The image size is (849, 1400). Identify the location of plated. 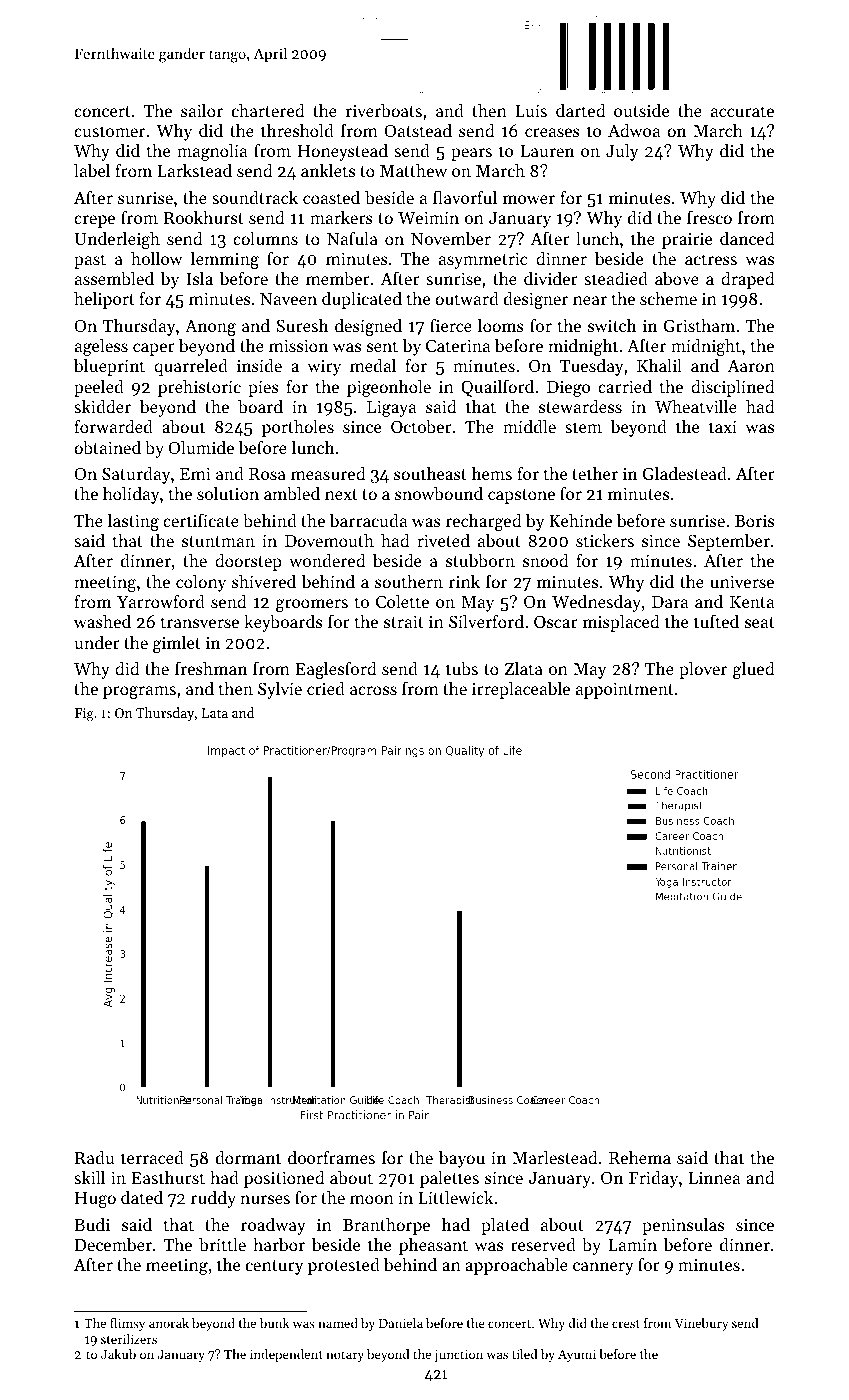
(505, 1226).
